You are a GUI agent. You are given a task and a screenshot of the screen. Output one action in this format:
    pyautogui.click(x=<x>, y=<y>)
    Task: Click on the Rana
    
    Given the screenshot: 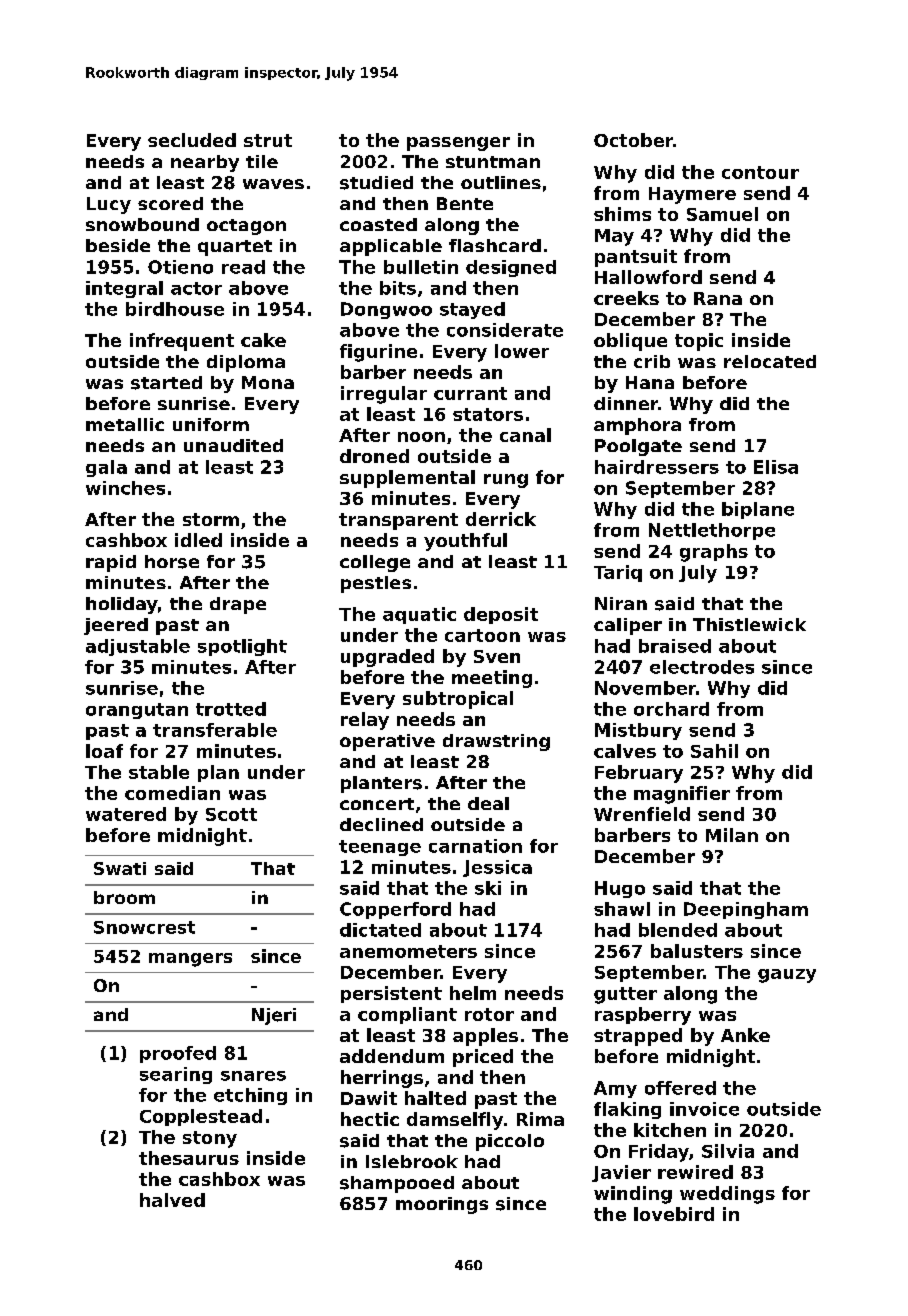 What is the action you would take?
    pyautogui.click(x=718, y=298)
